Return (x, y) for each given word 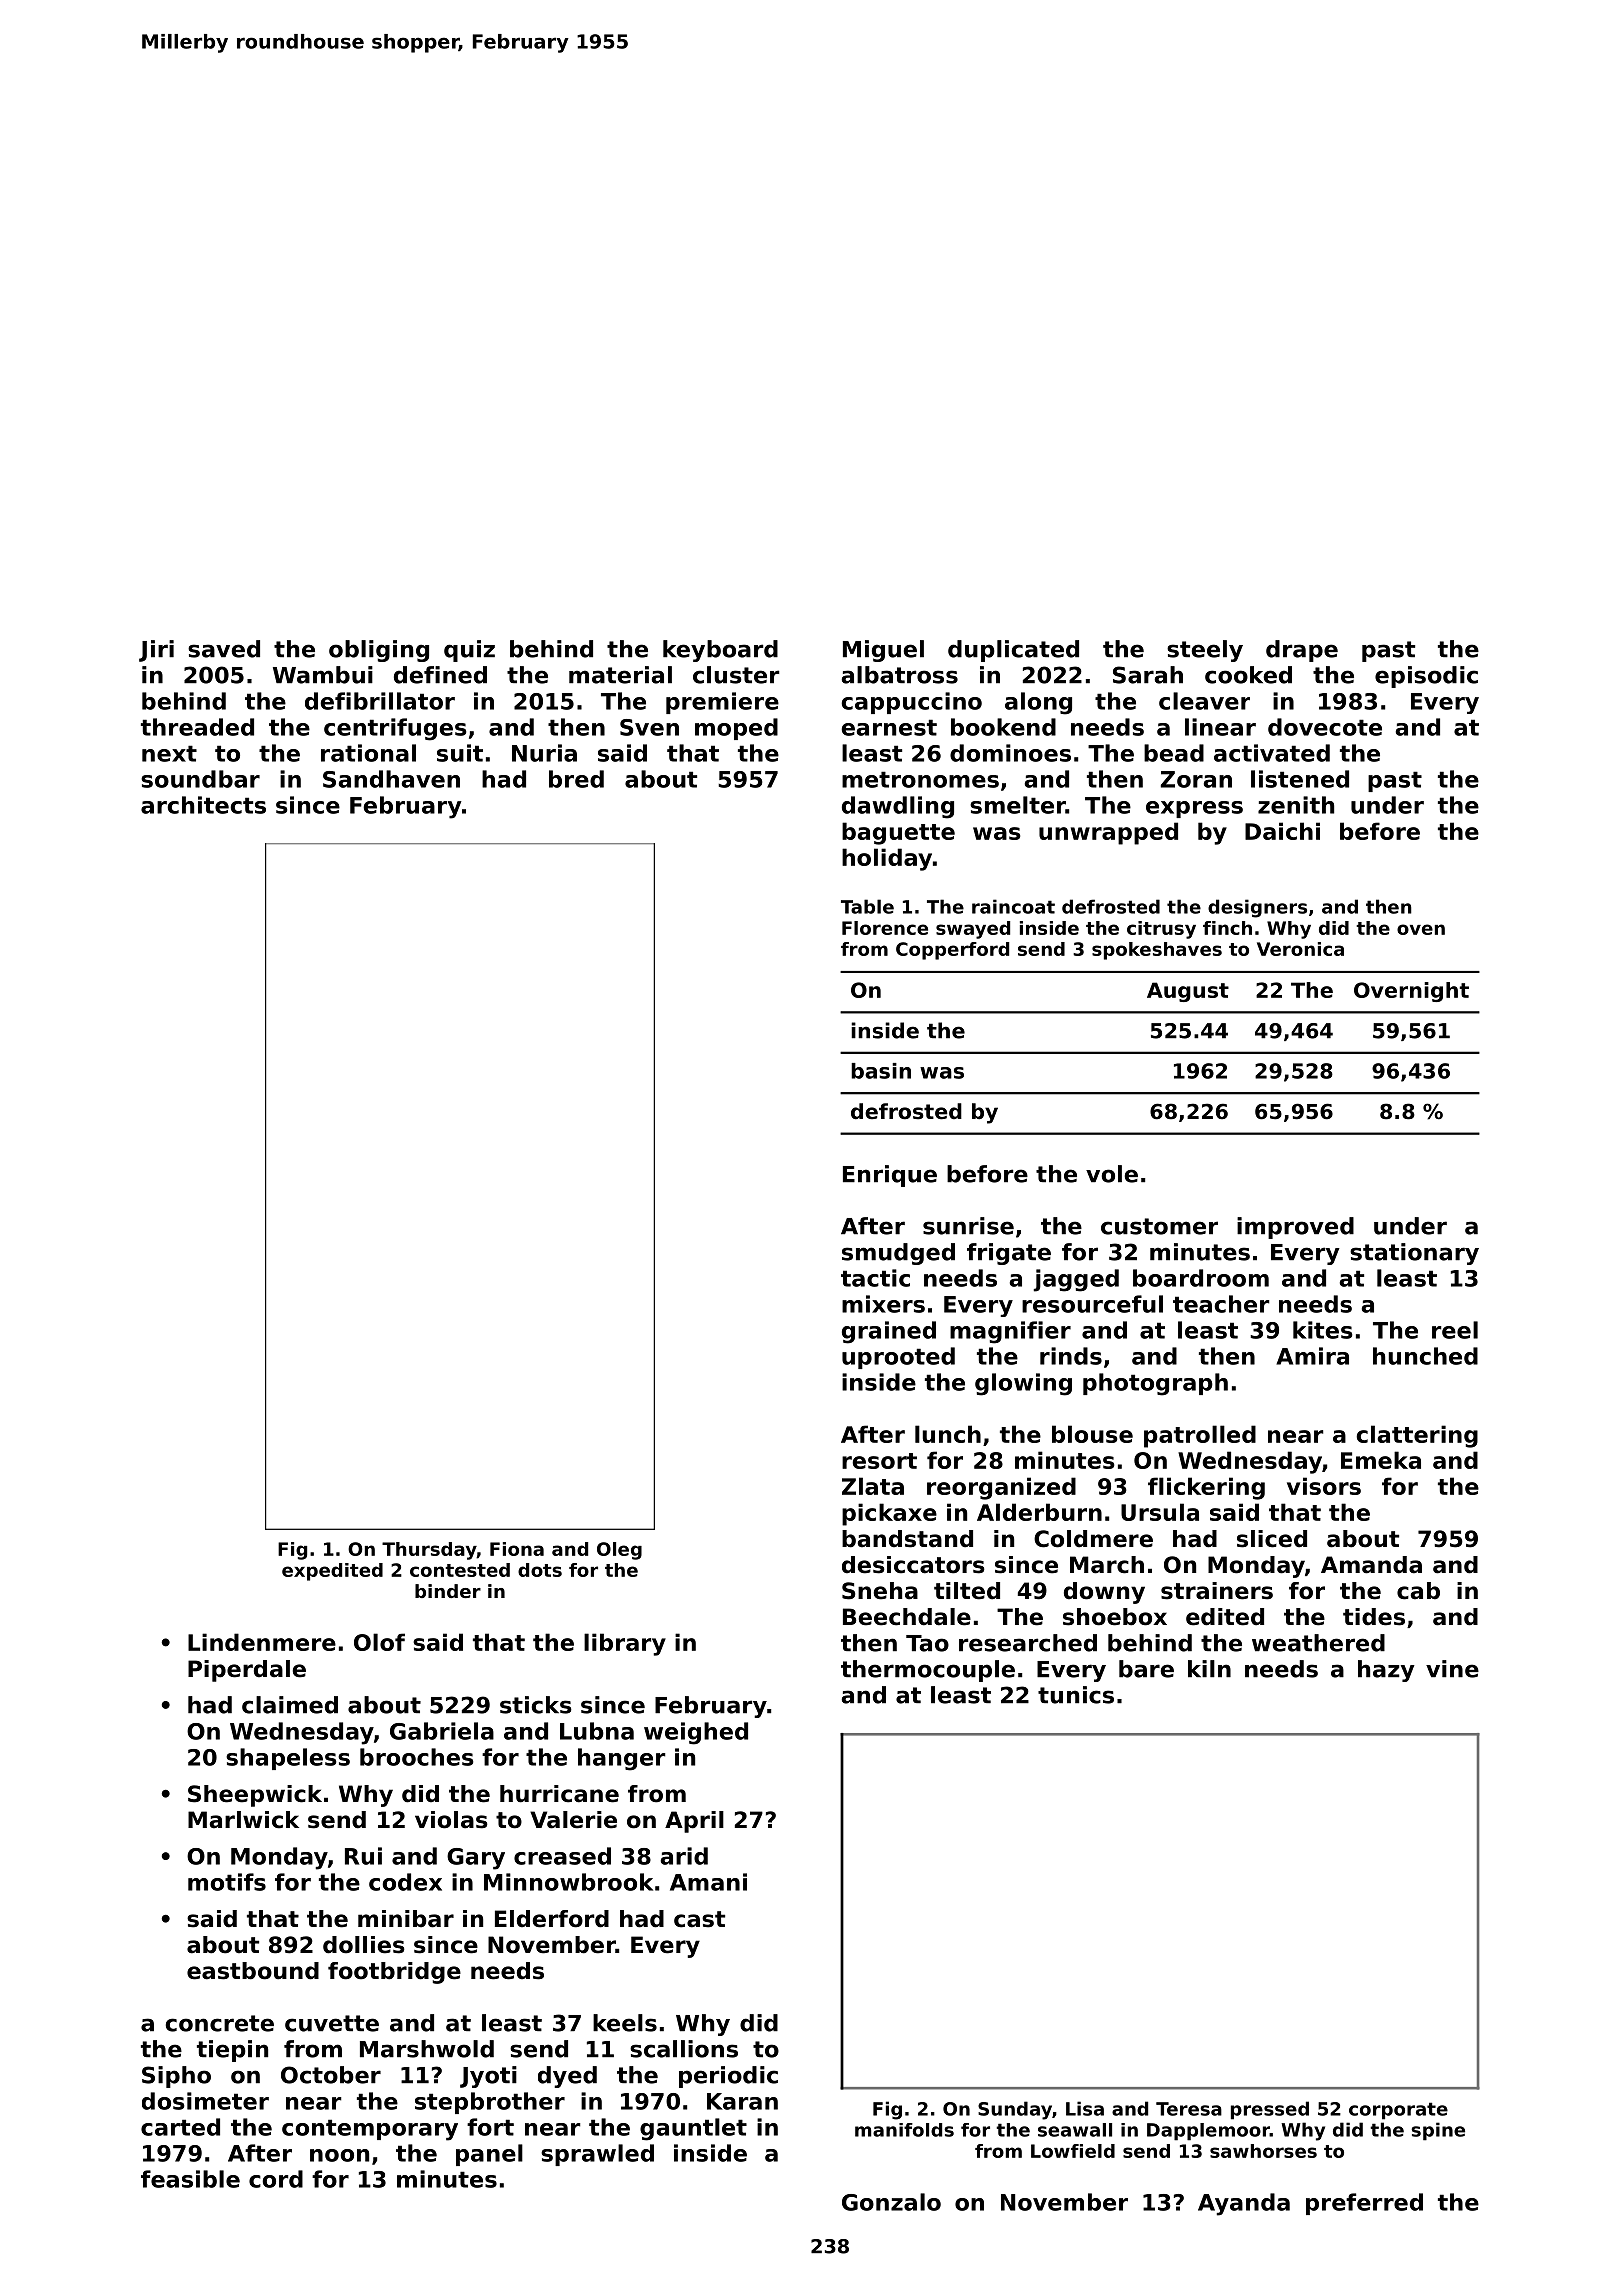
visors (1324, 1486)
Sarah (1148, 675)
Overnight (1411, 992)
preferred (1364, 2204)
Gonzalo (891, 2202)
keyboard (720, 651)
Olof (379, 1642)
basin (881, 1071)
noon (339, 2155)
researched (1028, 1643)
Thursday (429, 1551)
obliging (379, 651)
